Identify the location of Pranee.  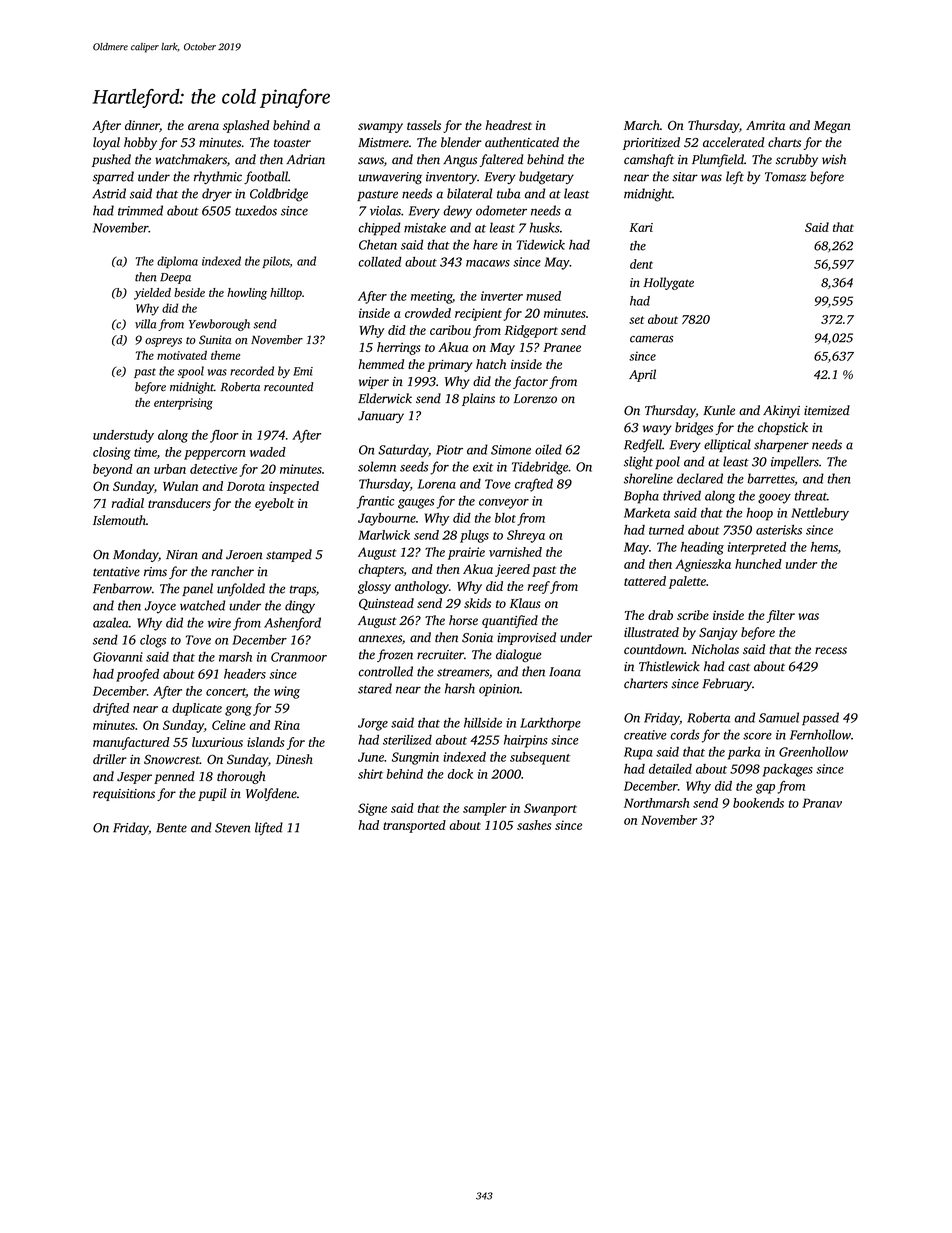
(562, 347).
